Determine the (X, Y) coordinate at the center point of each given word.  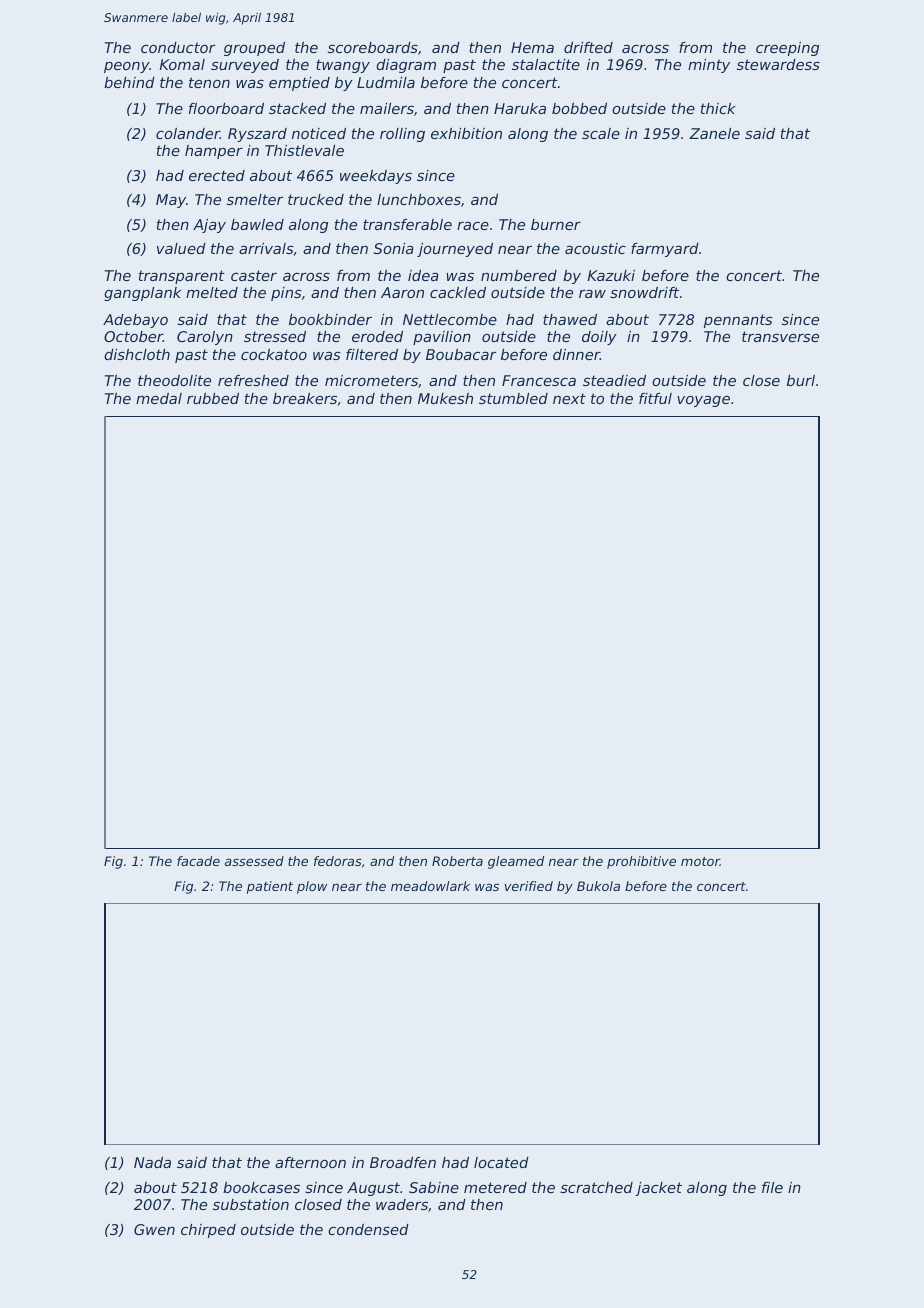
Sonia (394, 248)
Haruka (520, 108)
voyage (703, 401)
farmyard (665, 250)
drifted (588, 47)
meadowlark (430, 886)
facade (198, 861)
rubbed (213, 398)
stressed (275, 336)
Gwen (154, 1229)
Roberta (457, 861)
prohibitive (641, 862)
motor (700, 861)
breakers (305, 398)
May (171, 201)
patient (270, 887)
